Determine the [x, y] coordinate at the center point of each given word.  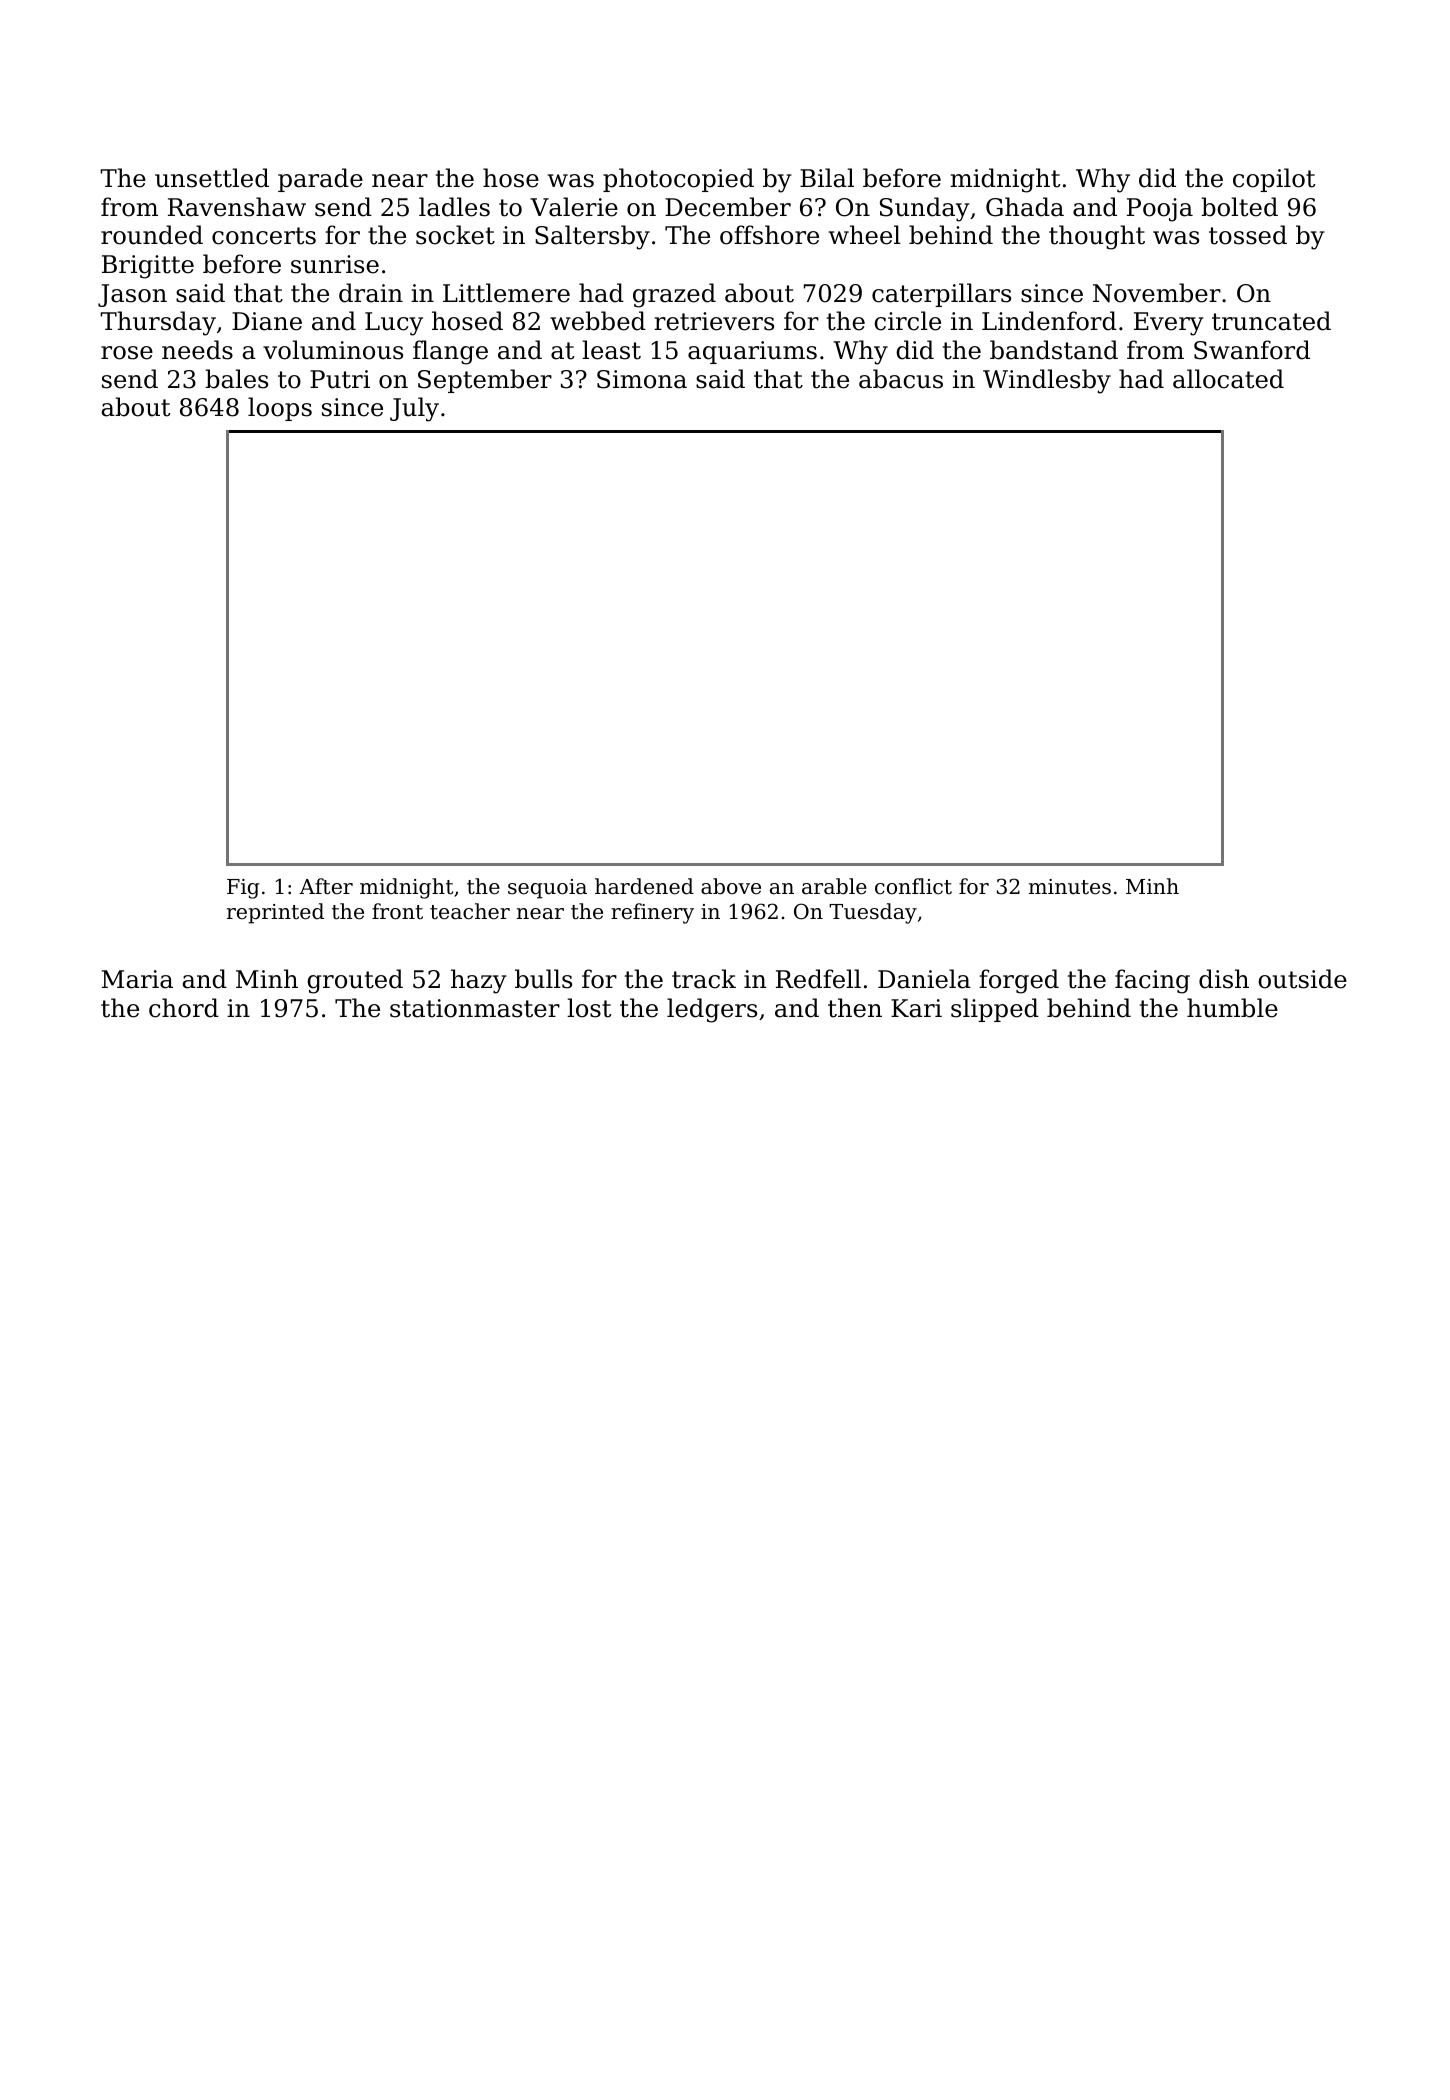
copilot [1274, 180]
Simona [642, 379]
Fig [243, 889]
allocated [1228, 379]
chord [184, 1008]
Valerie [574, 207]
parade [320, 180]
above [731, 886]
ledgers [712, 1010]
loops [280, 409]
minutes [1070, 887]
